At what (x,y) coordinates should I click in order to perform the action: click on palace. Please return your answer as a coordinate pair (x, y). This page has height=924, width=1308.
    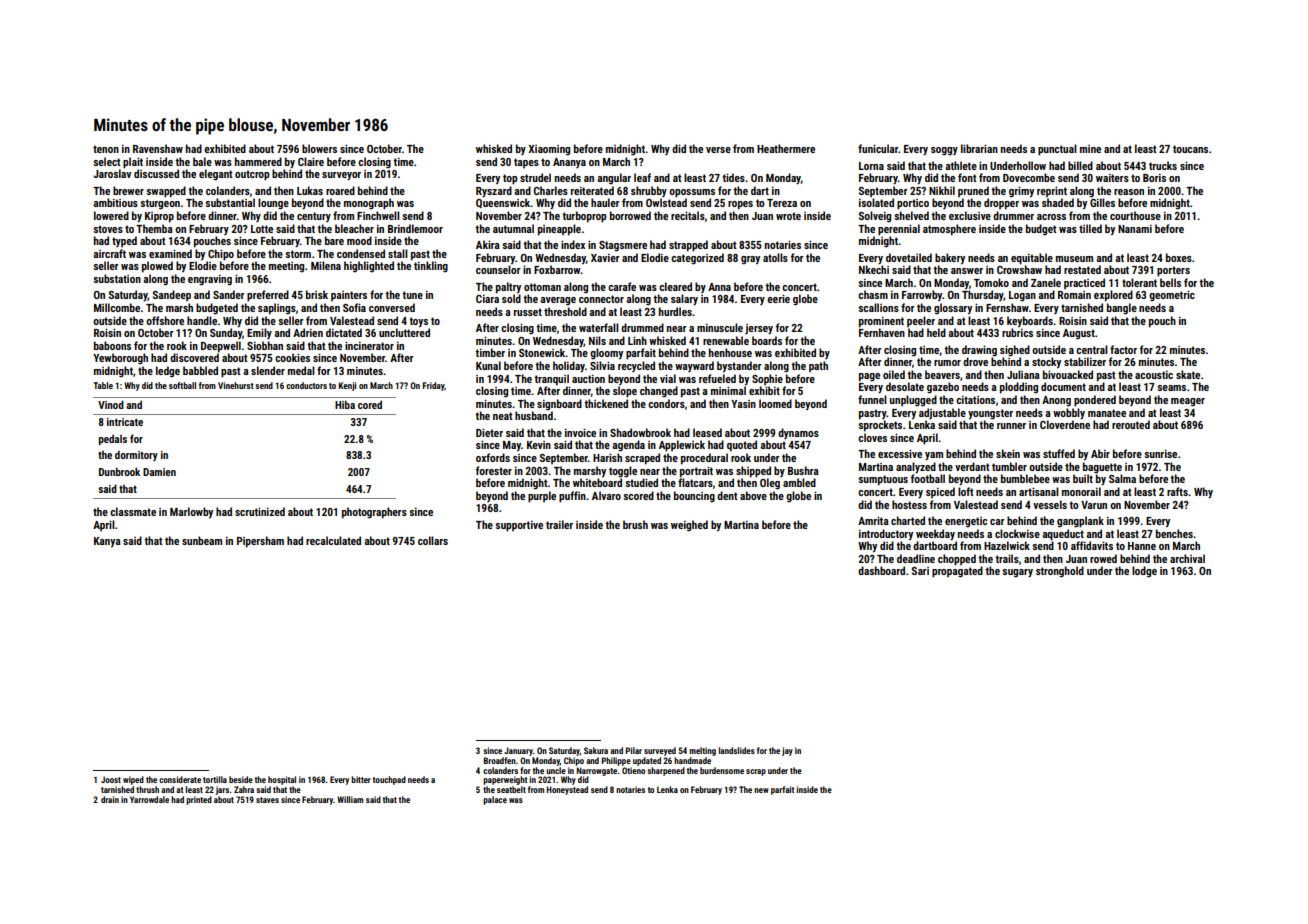
    Looking at the image, I should click on (495, 800).
